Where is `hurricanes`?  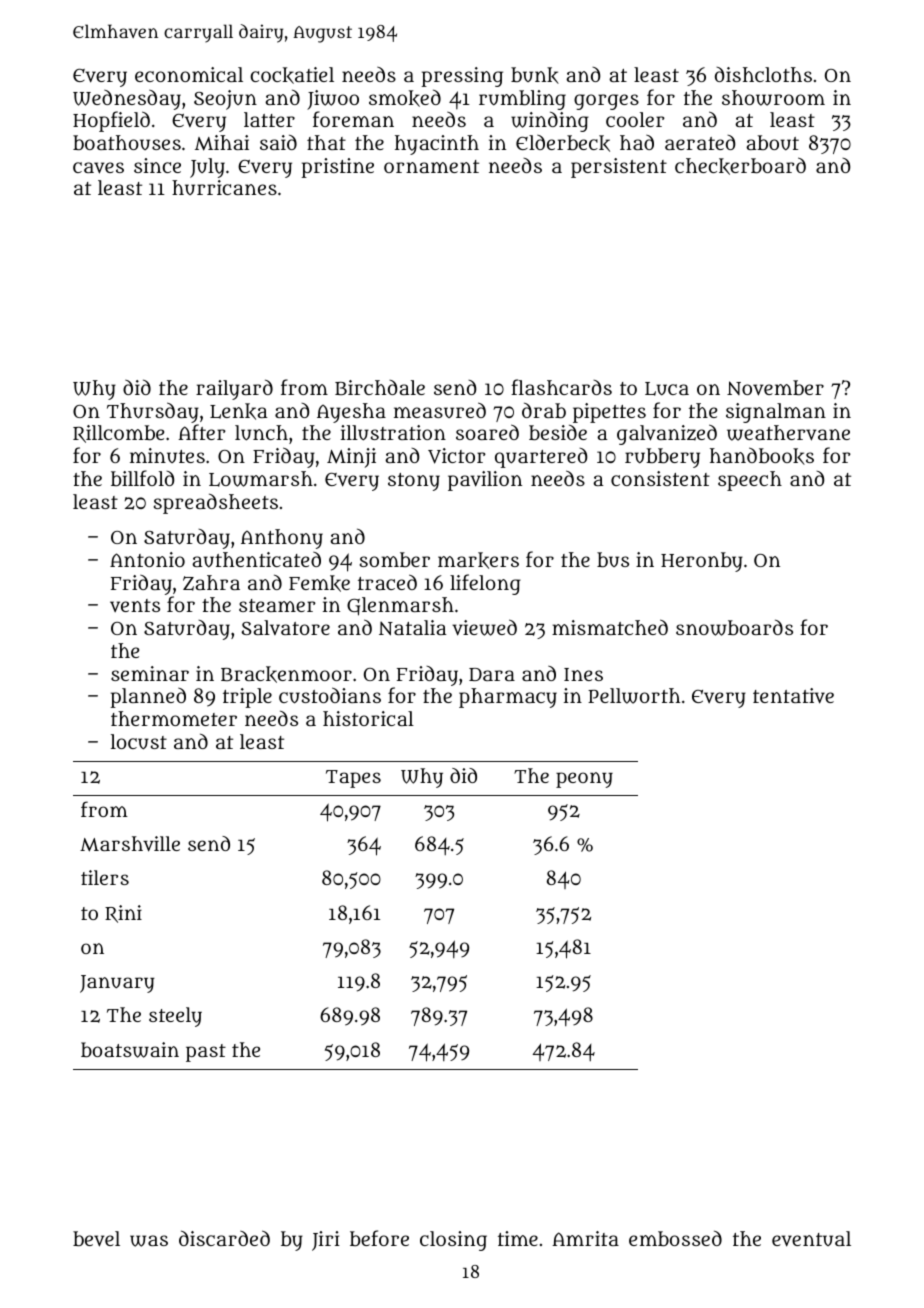
hurricanes is located at coordinates (224, 187).
